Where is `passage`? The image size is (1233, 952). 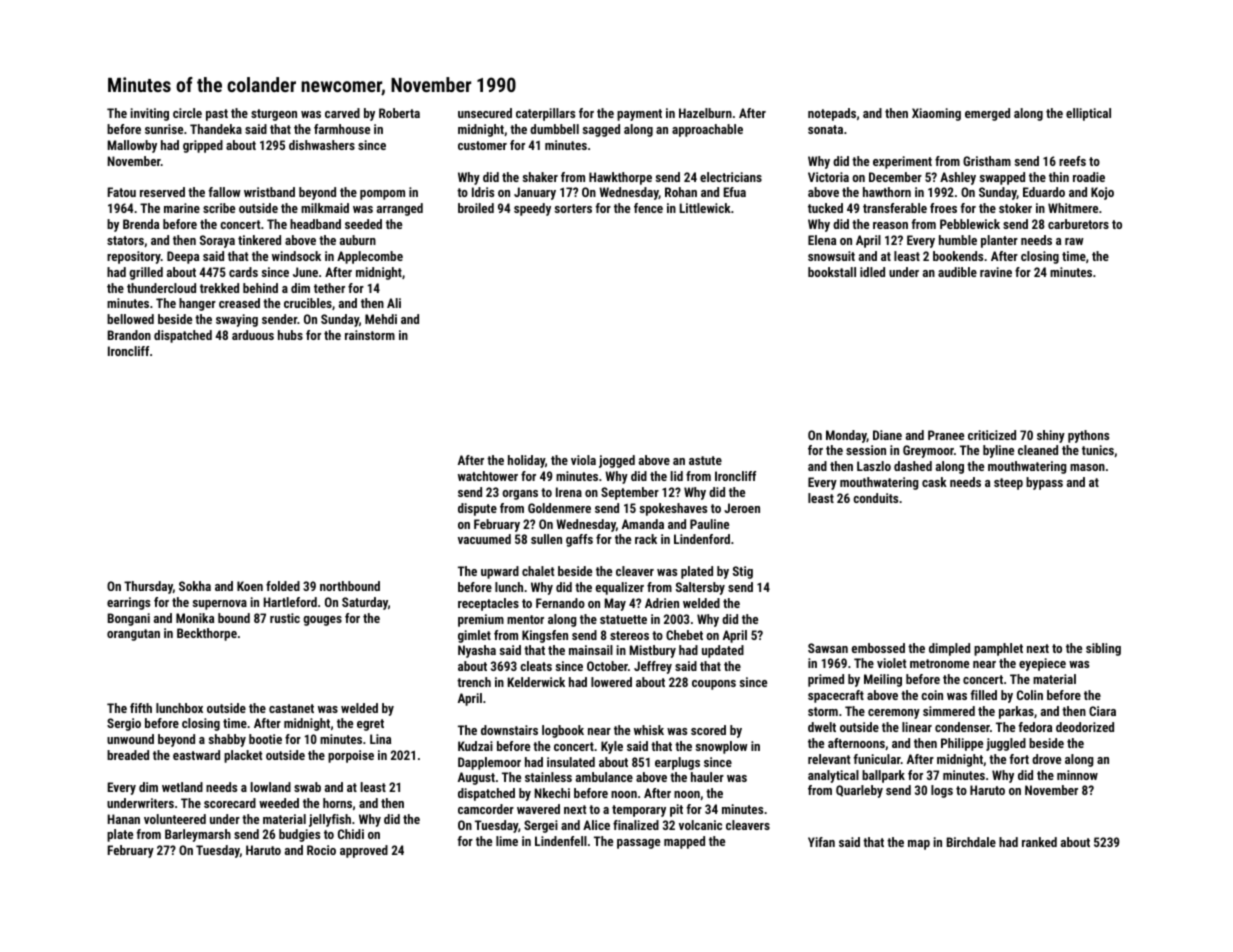
passage is located at coordinates (638, 844).
